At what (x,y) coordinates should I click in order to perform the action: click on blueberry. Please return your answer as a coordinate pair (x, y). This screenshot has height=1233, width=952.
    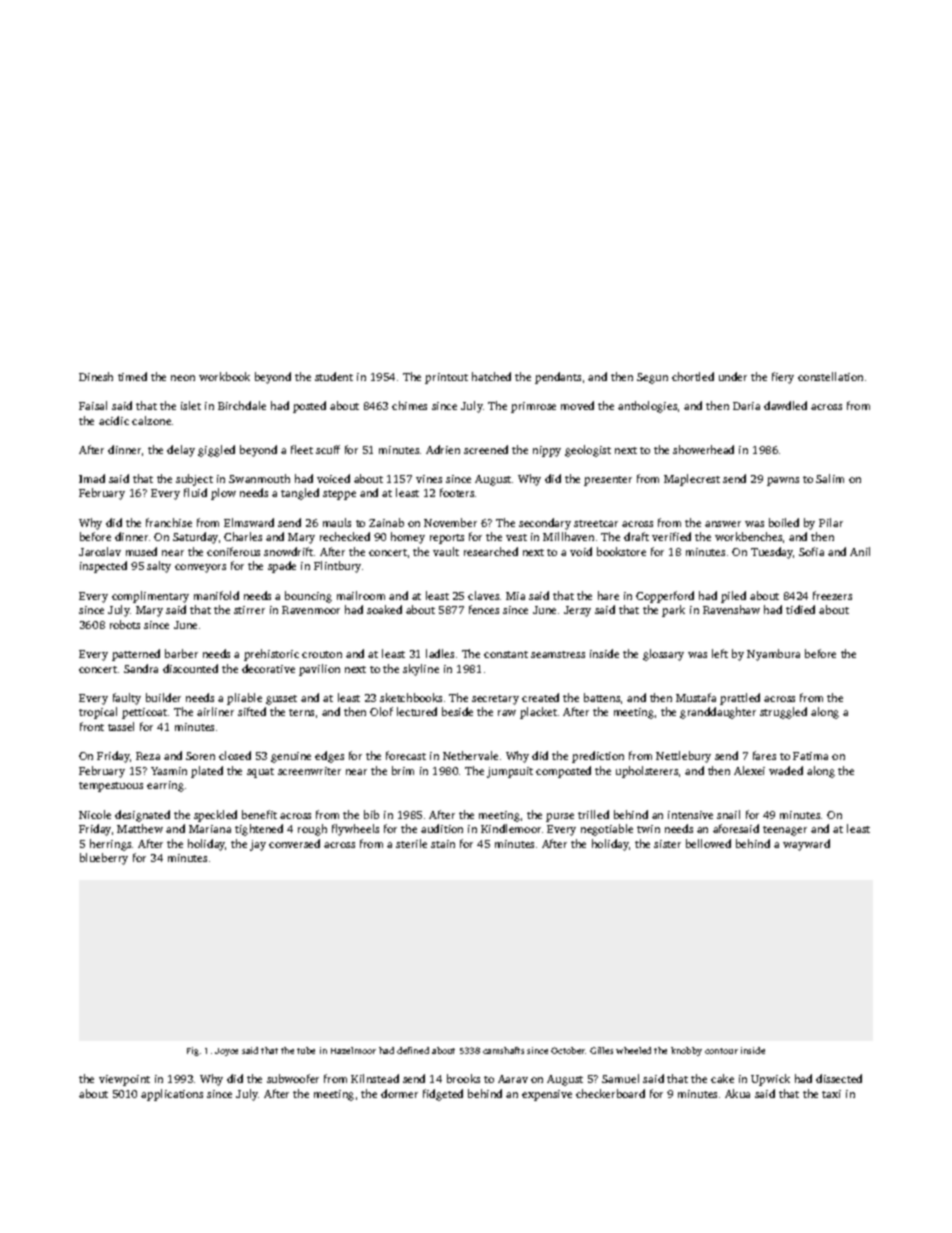
    Looking at the image, I should click on (104, 859).
